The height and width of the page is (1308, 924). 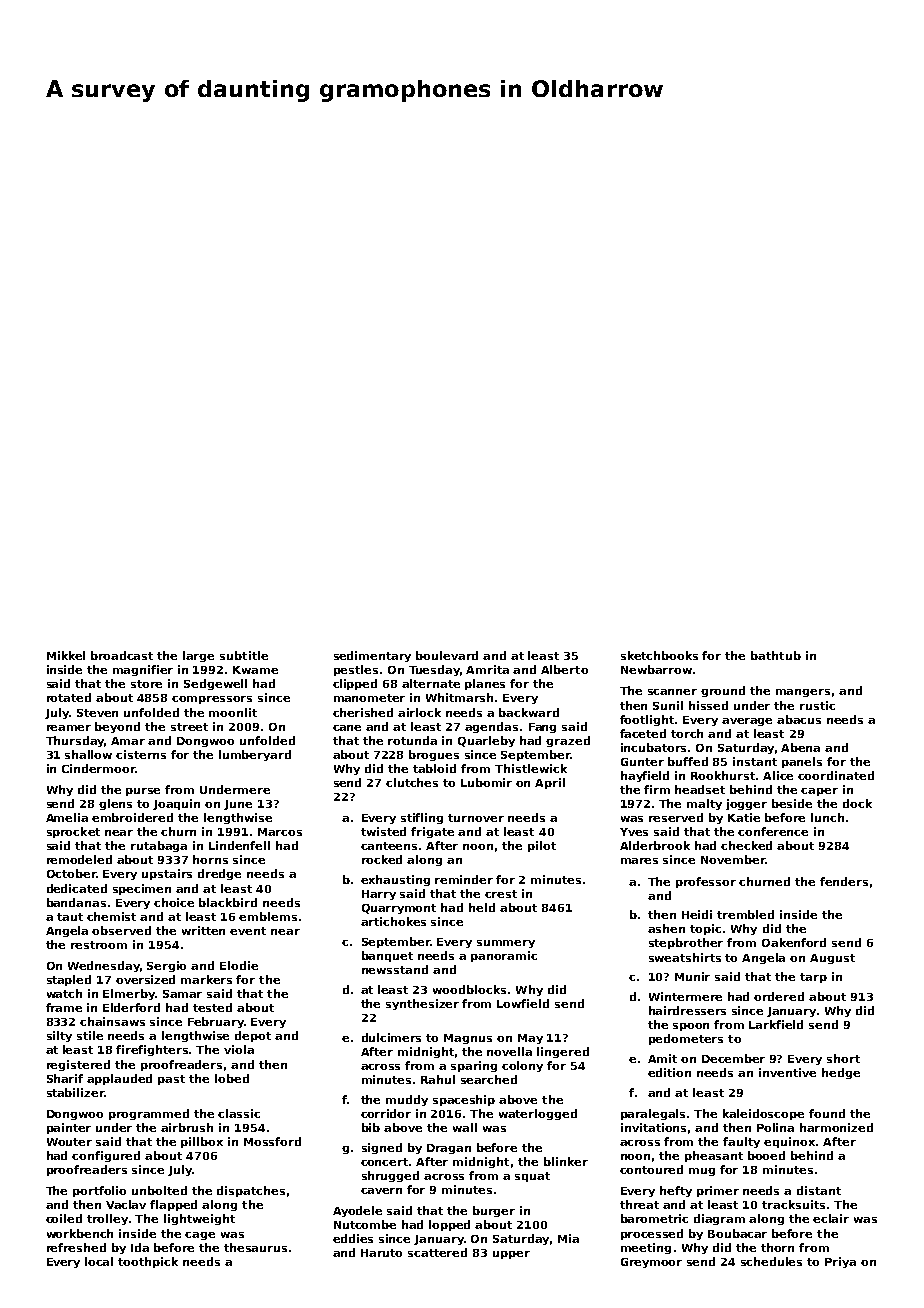 I want to click on turnover, so click(x=476, y=818).
